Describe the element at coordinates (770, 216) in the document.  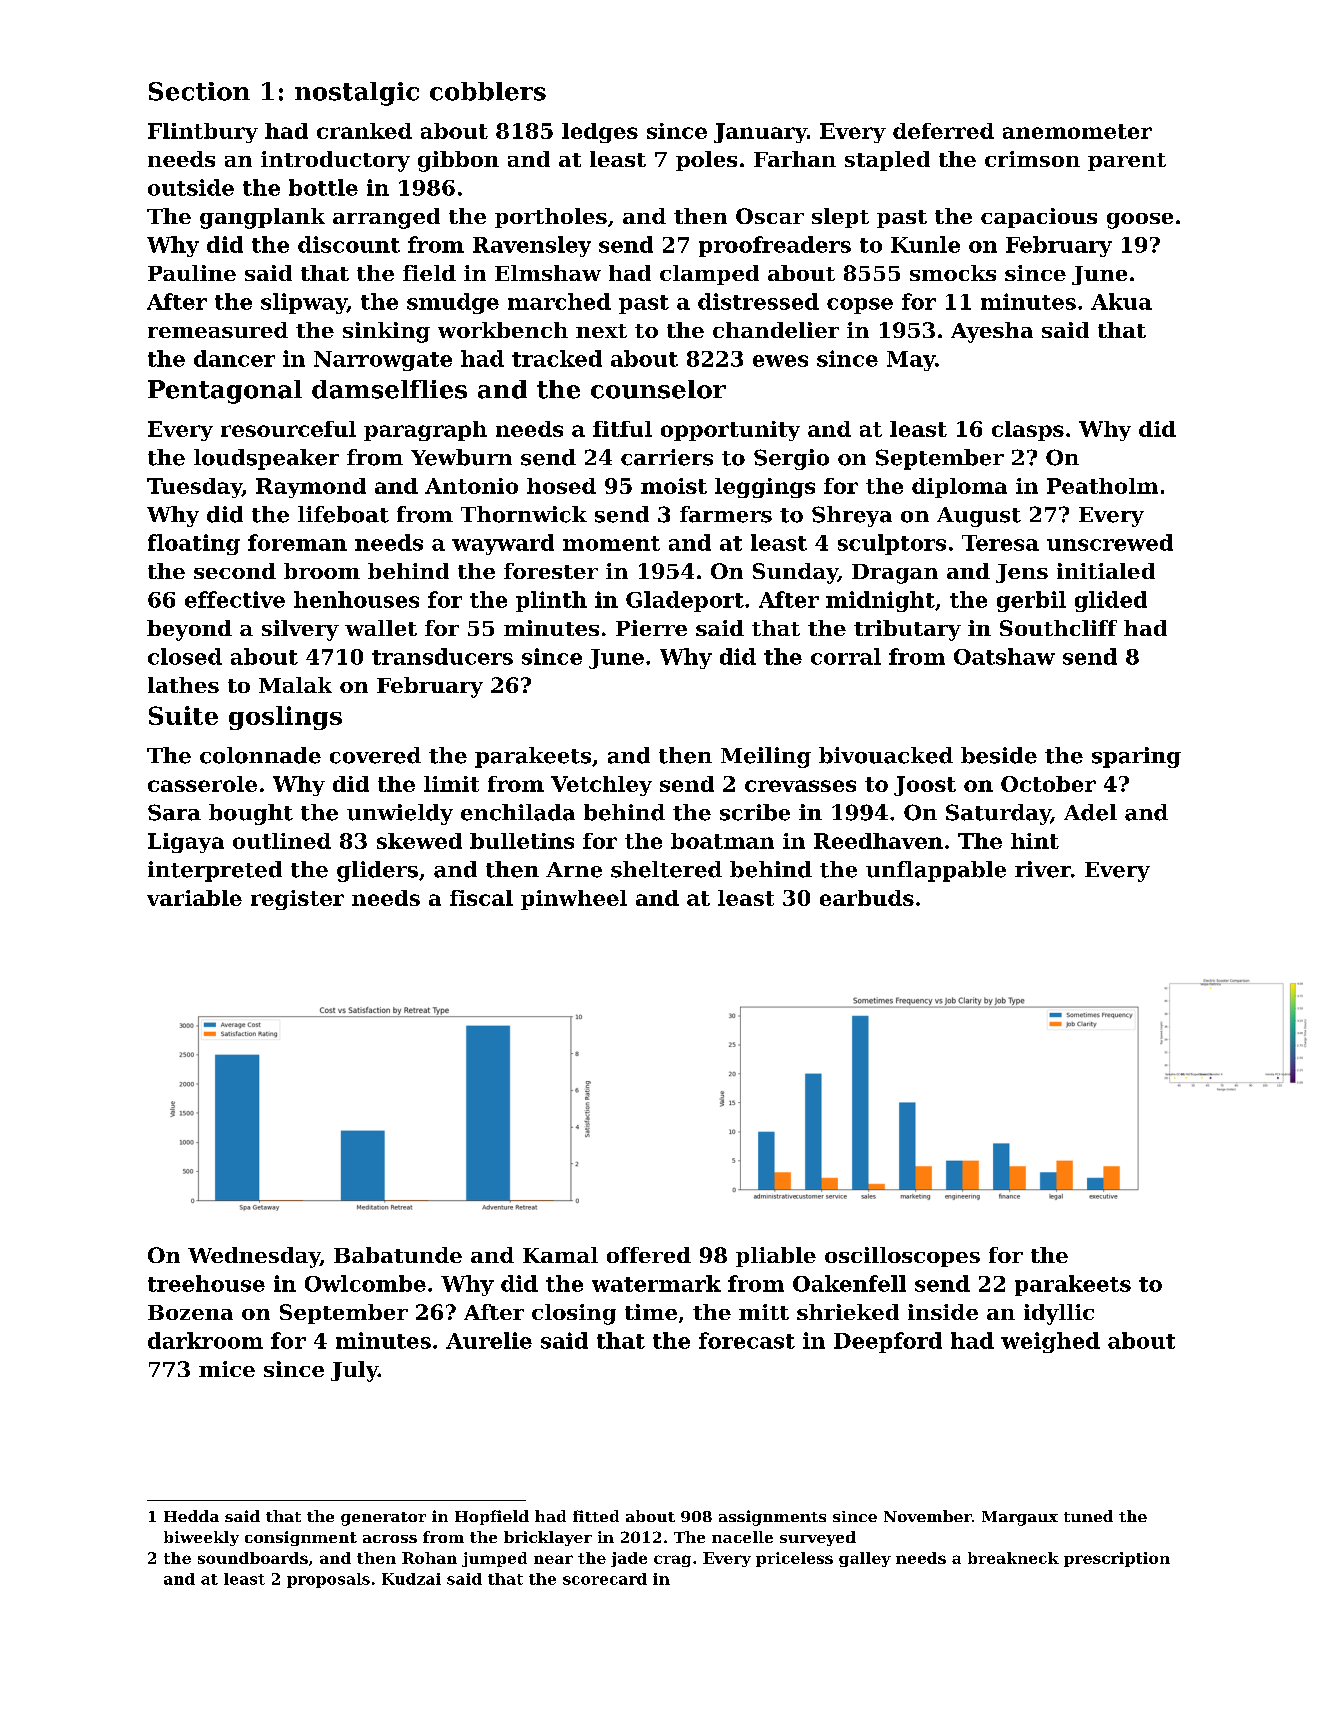
I see `Oscar` at that location.
